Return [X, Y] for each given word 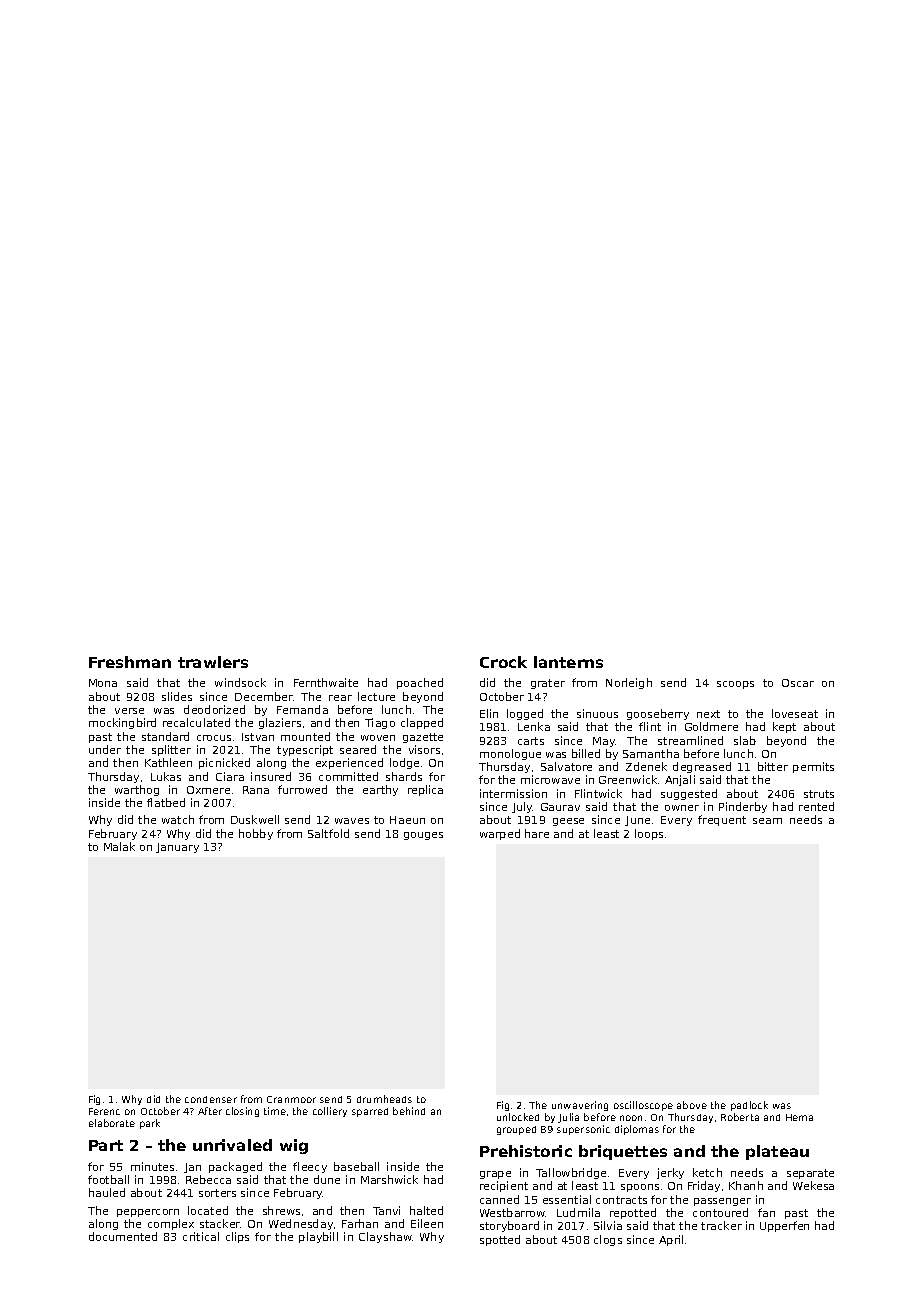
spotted [500, 1240]
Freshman [130, 662]
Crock [503, 662]
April [671, 1240]
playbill [318, 1237]
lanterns [568, 662]
